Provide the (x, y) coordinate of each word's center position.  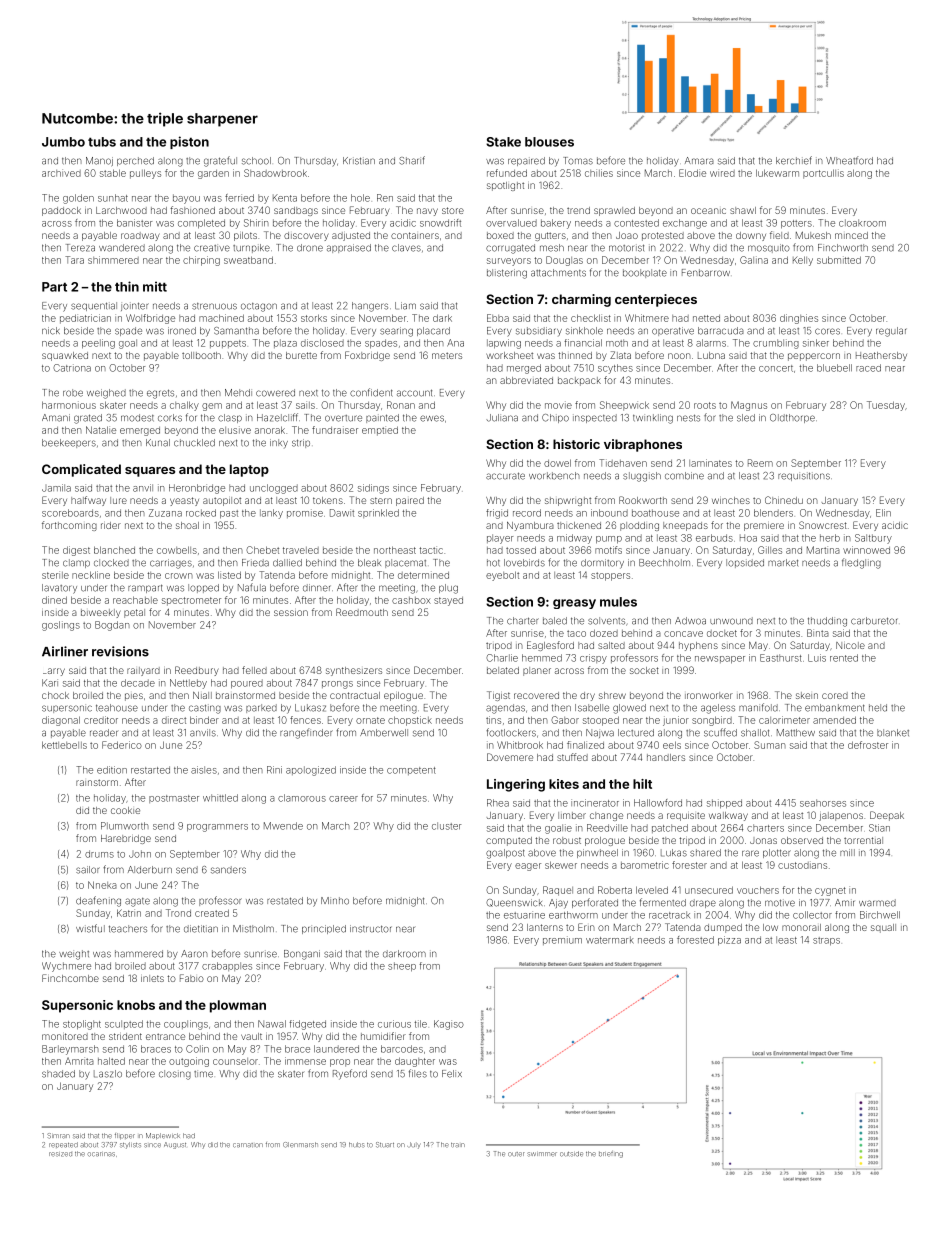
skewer (561, 865)
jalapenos (841, 816)
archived (61, 173)
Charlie (502, 658)
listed (229, 575)
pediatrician (85, 319)
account (414, 393)
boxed (500, 235)
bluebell (834, 368)
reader (104, 733)
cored (835, 695)
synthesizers (354, 671)
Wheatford (849, 160)
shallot (755, 733)
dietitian (201, 929)
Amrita (79, 1061)
